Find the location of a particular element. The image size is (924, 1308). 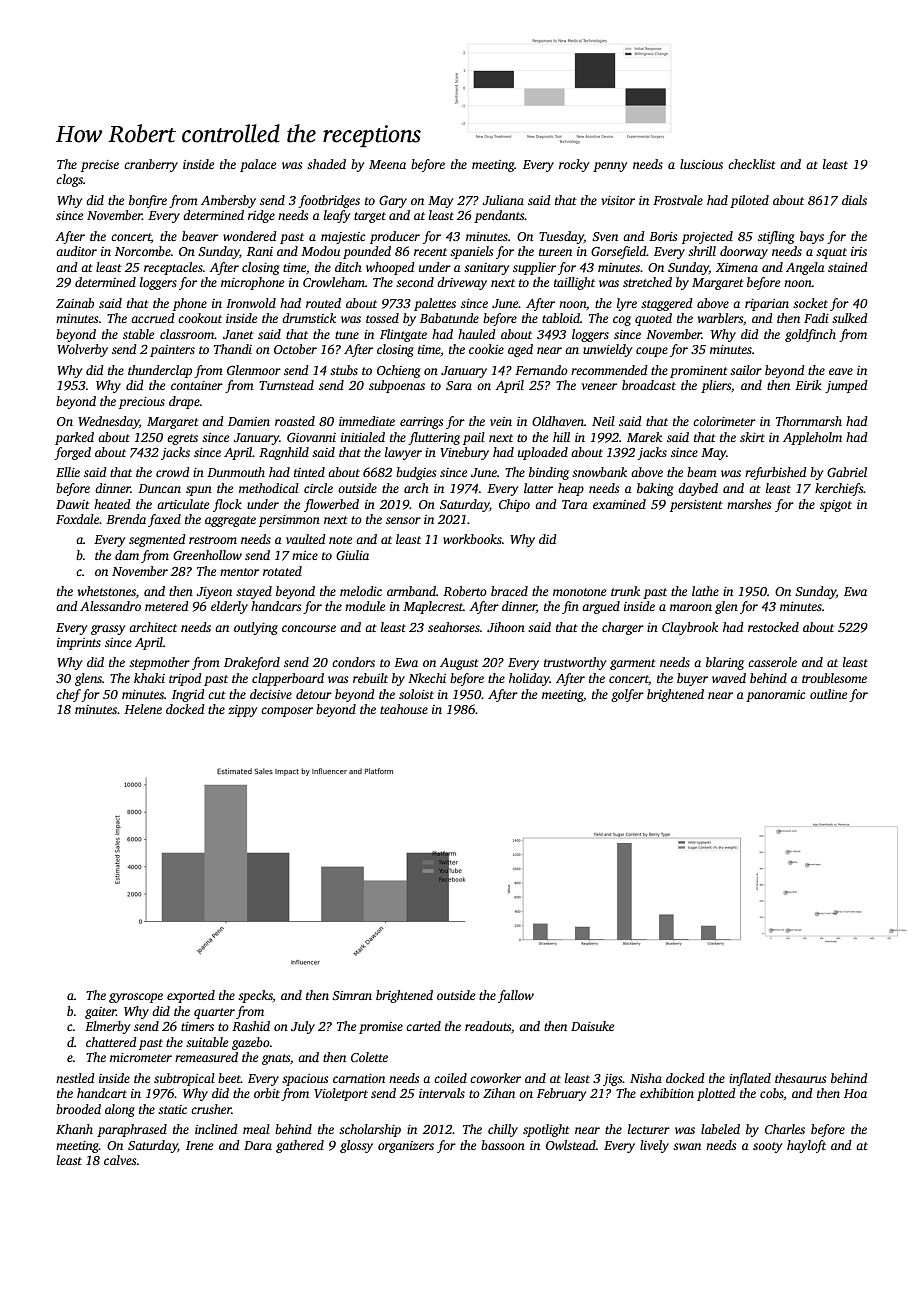

precise is located at coordinates (100, 166).
